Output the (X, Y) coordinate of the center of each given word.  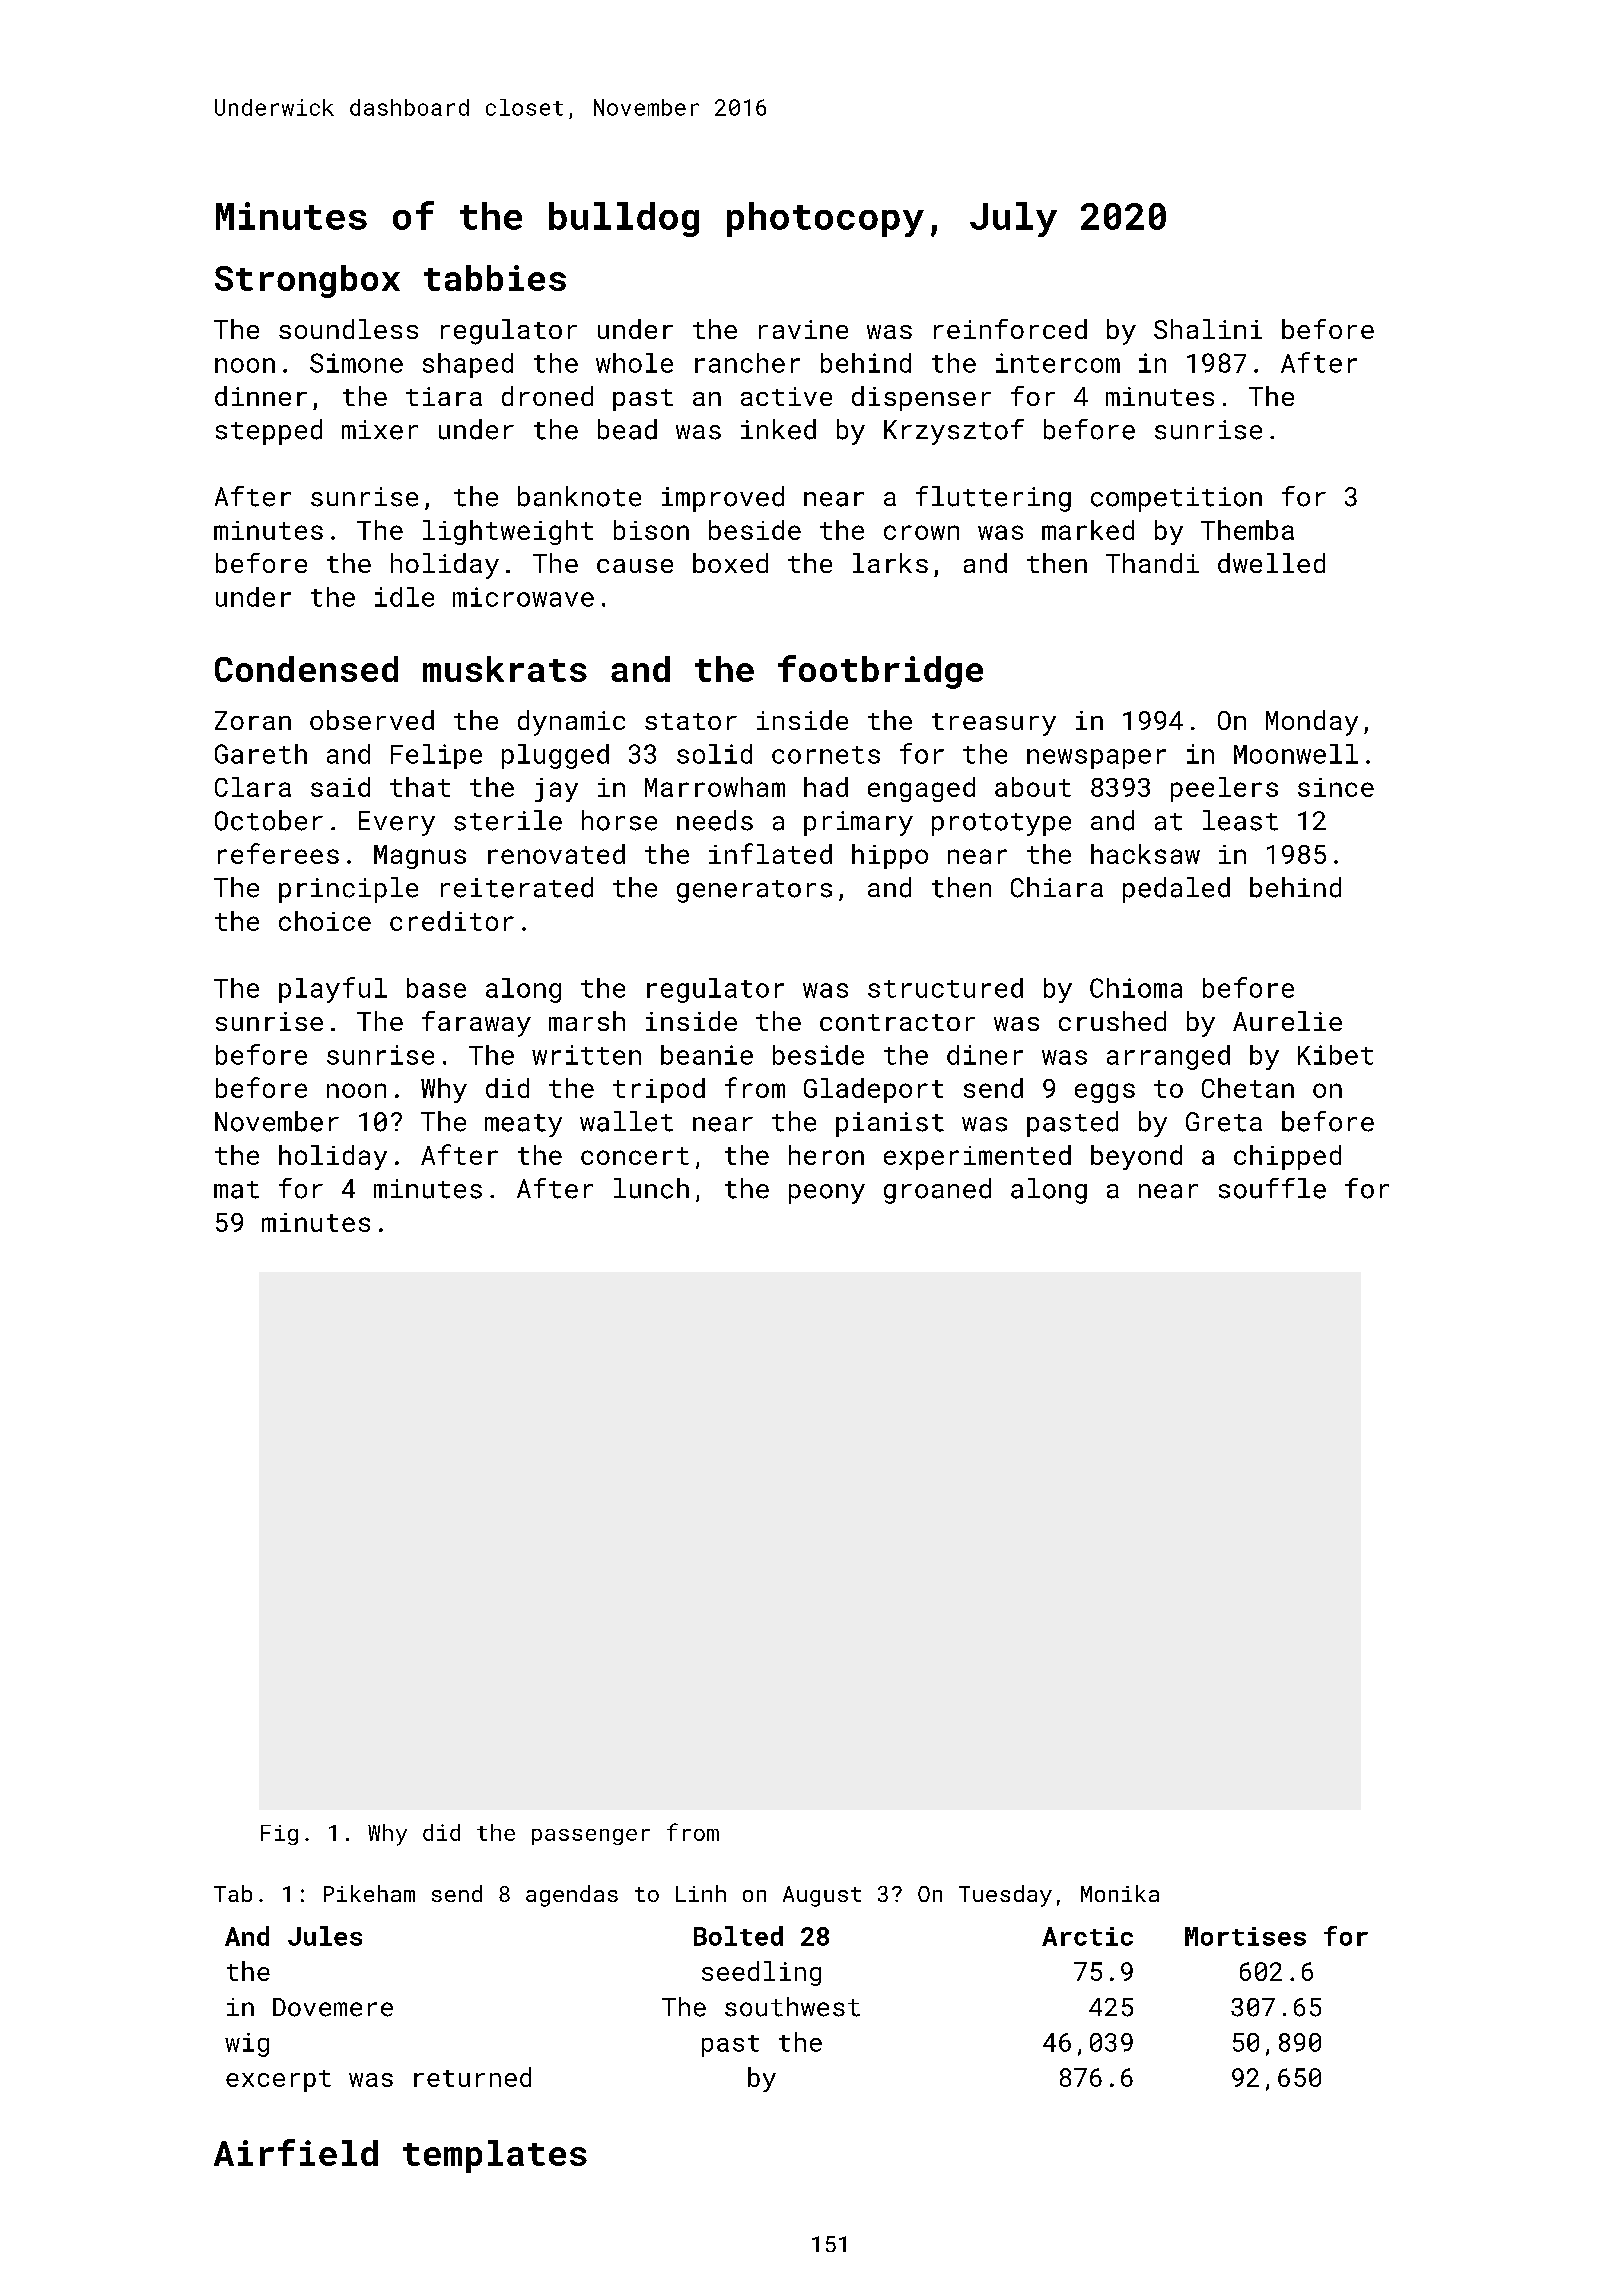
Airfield (296, 2152)
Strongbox (307, 281)
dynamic (571, 723)
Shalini (1208, 329)
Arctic (1087, 1936)
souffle (1272, 1188)
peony (827, 1194)
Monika (1120, 1893)
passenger (591, 1837)
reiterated (517, 887)
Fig (279, 1835)
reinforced (1010, 329)
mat (236, 1190)
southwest (792, 2007)
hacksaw (1145, 854)
